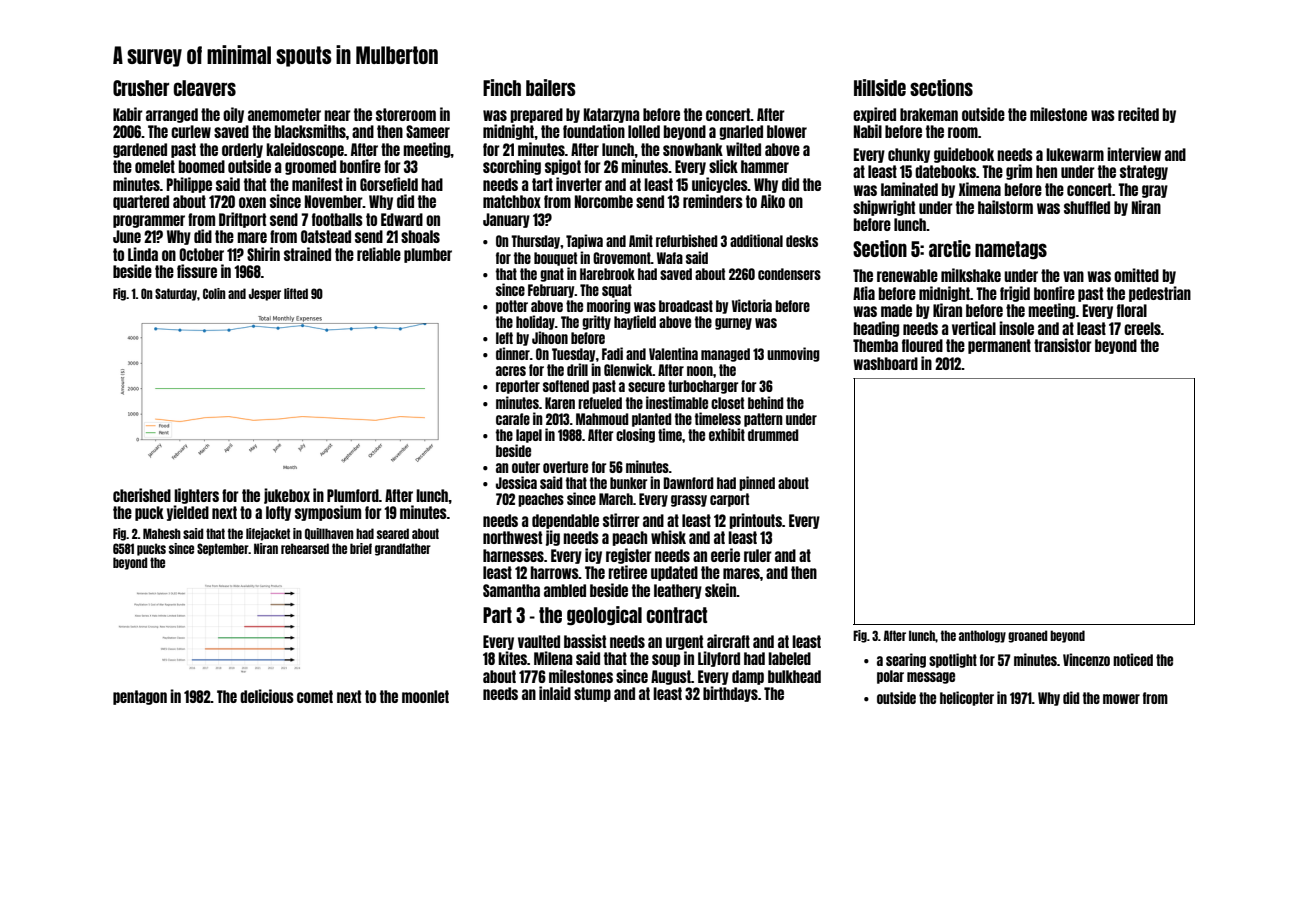  What do you see at coordinates (315, 696) in the page?
I see `comet` at bounding box center [315, 696].
